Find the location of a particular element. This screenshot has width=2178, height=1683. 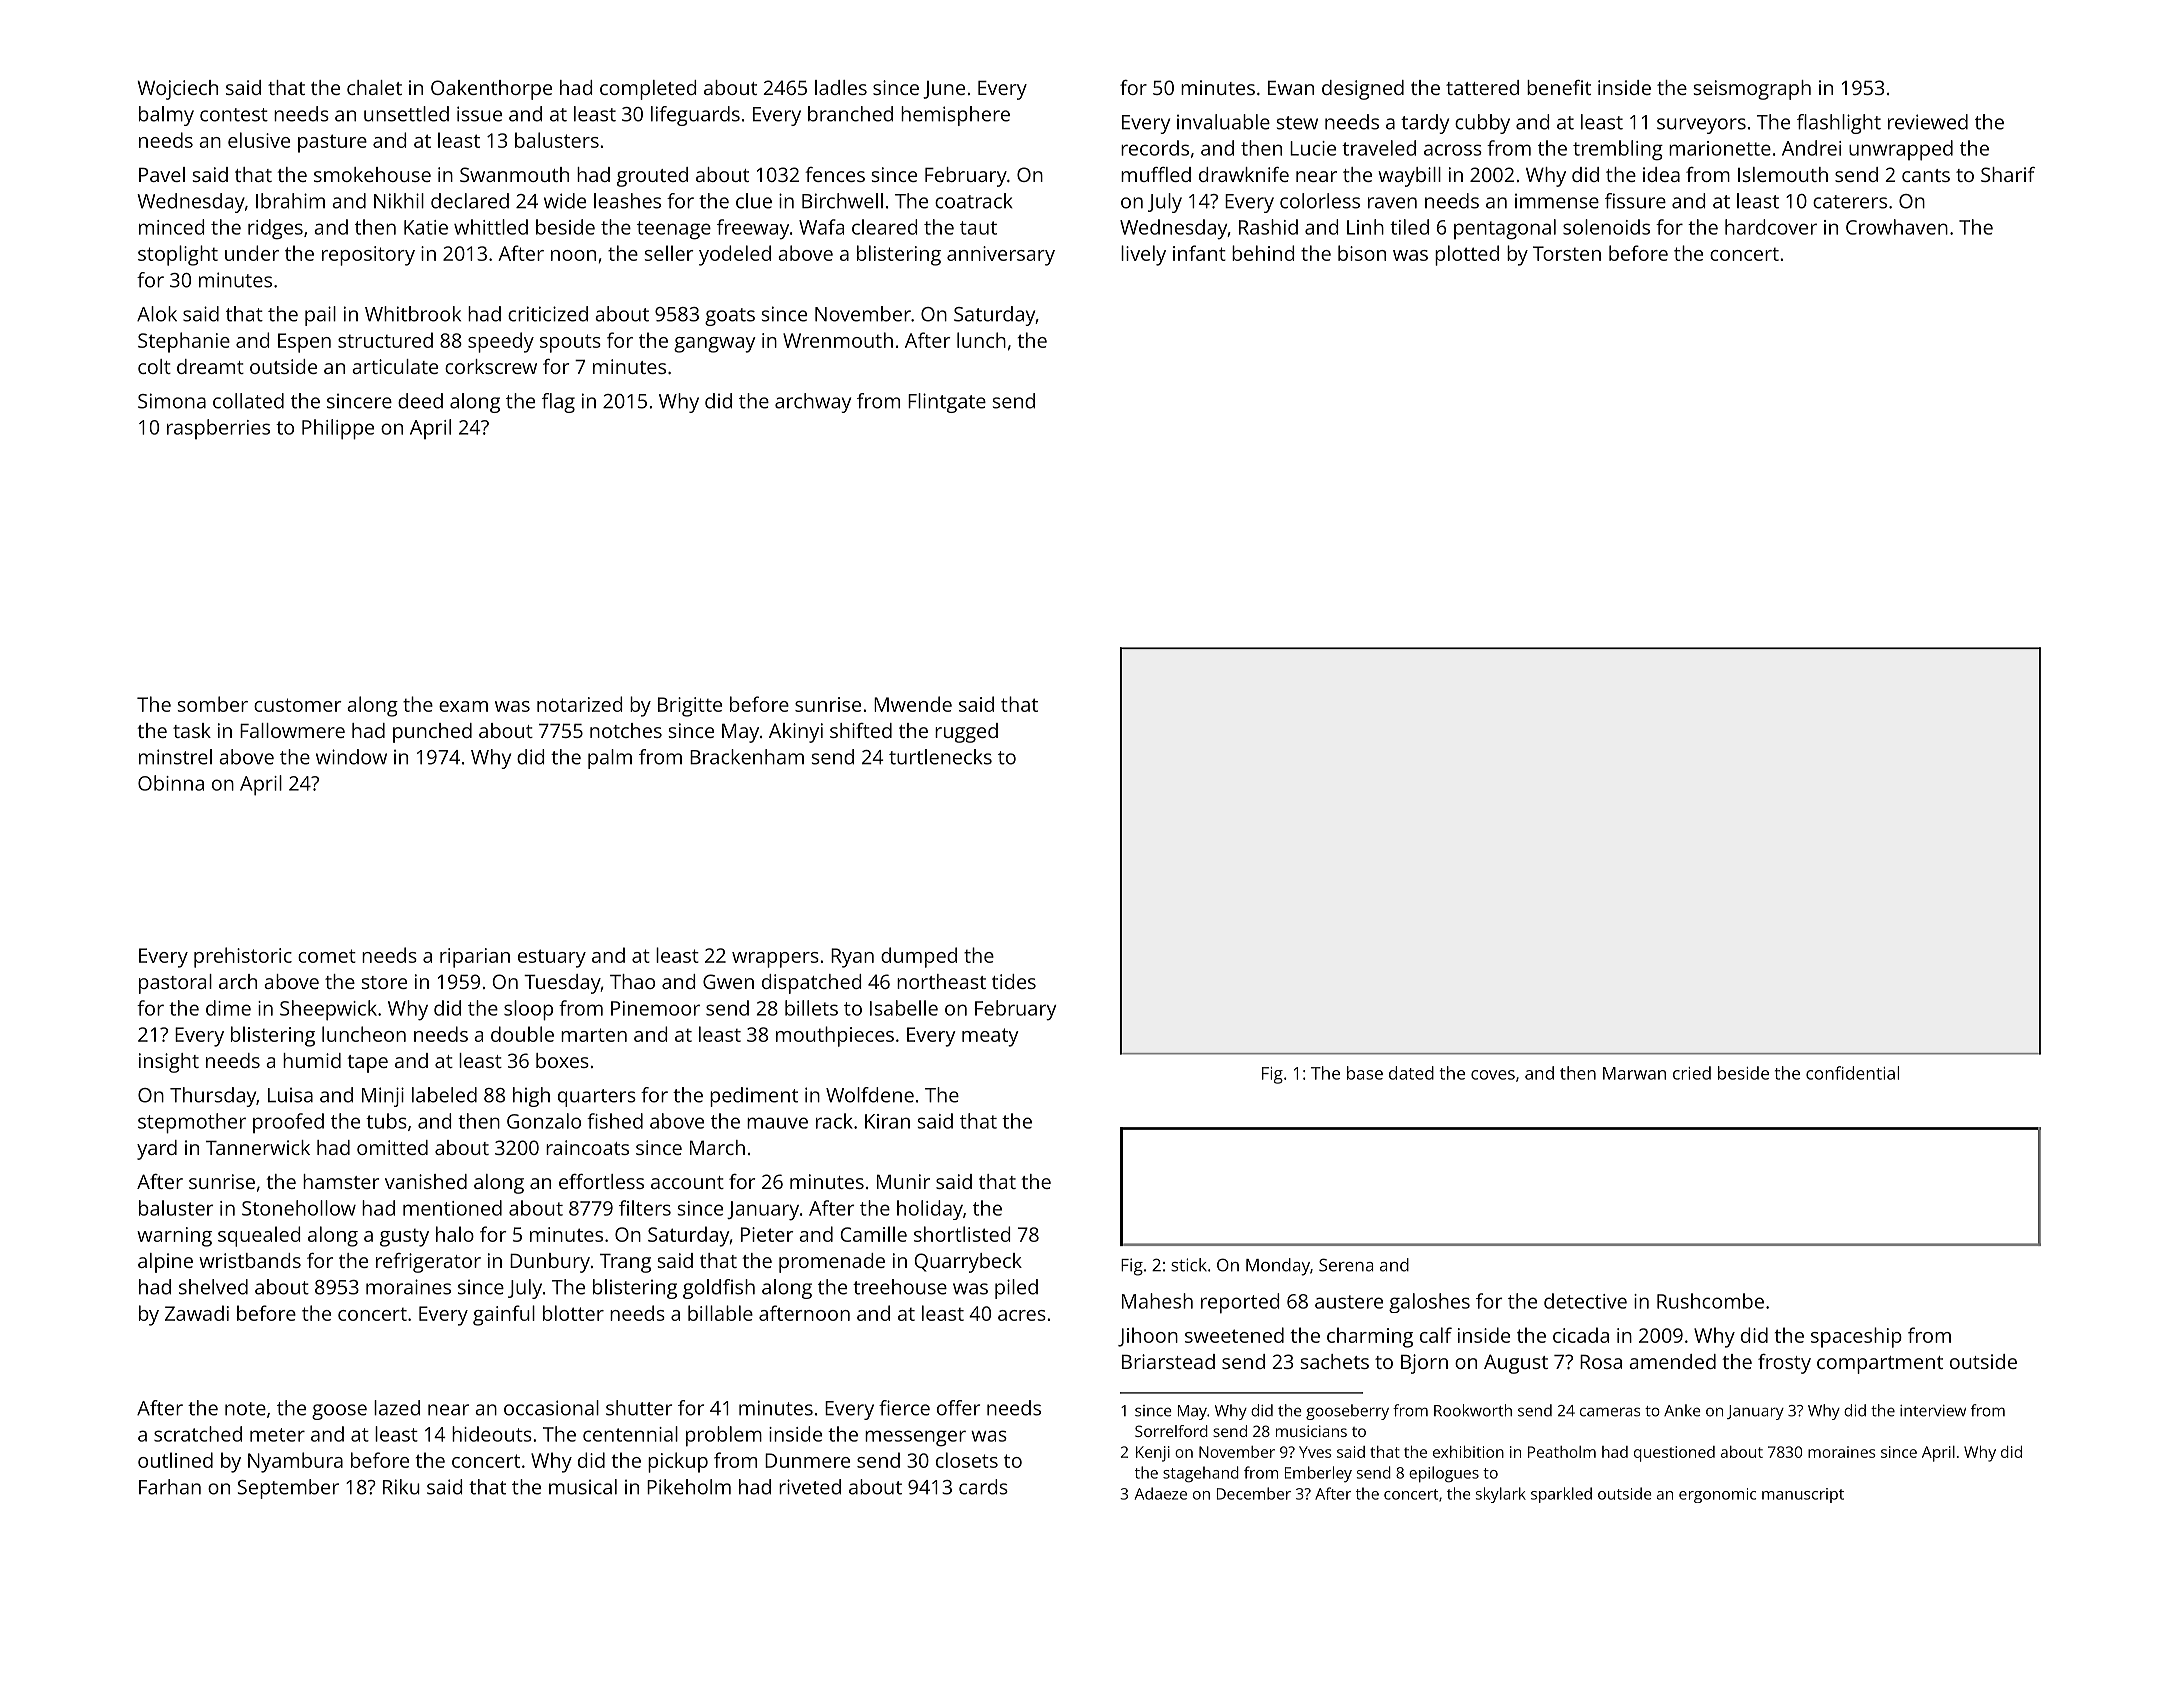

Crowhaven is located at coordinates (1897, 227).
